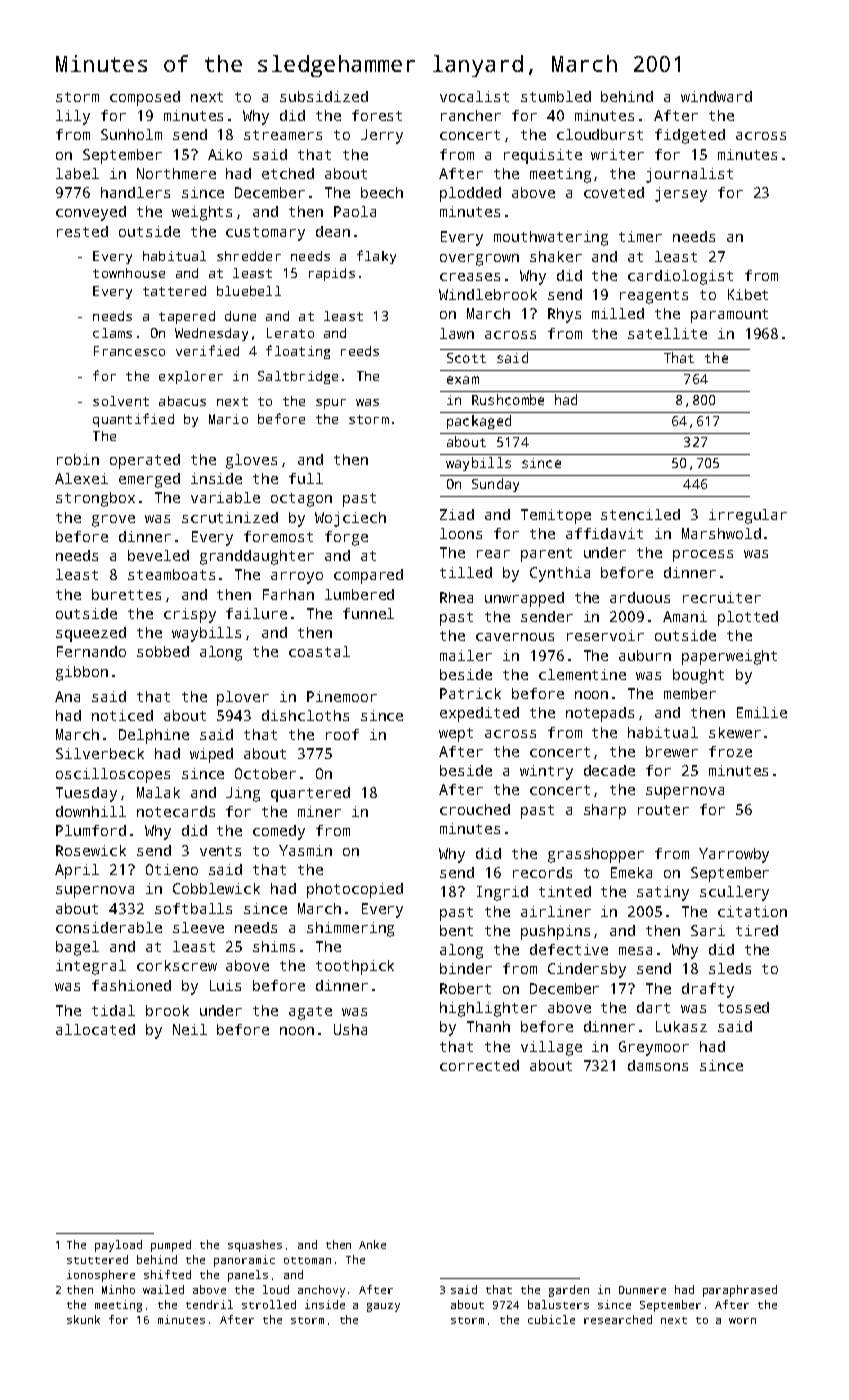 The height and width of the image is (1400, 849). Describe the element at coordinates (502, 893) in the image. I see `Ingrid` at that location.
